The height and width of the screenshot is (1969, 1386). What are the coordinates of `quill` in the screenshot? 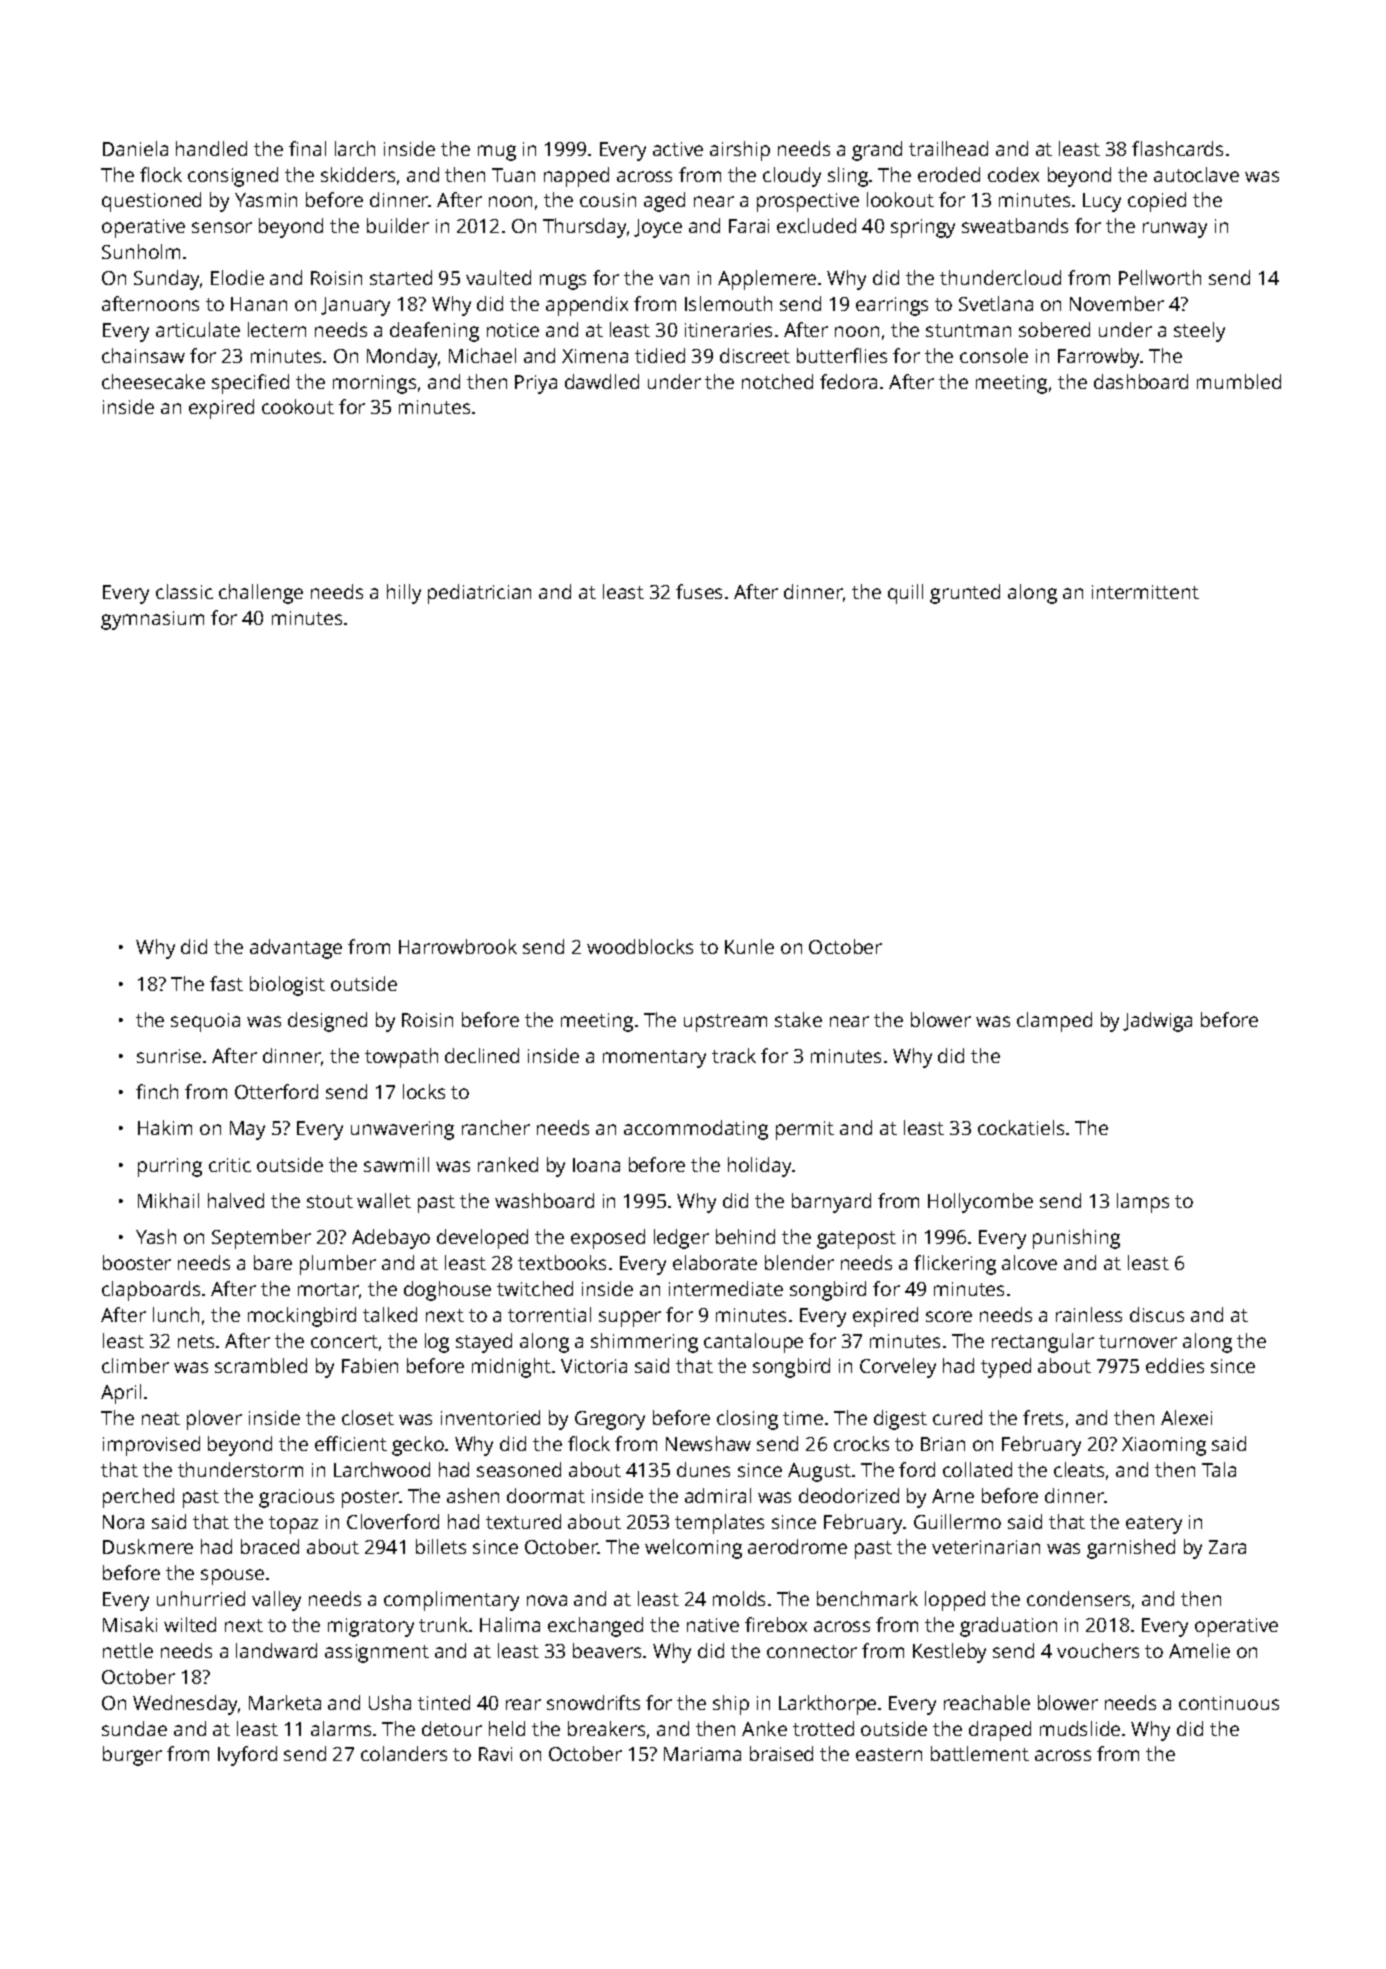 It's located at (905, 594).
